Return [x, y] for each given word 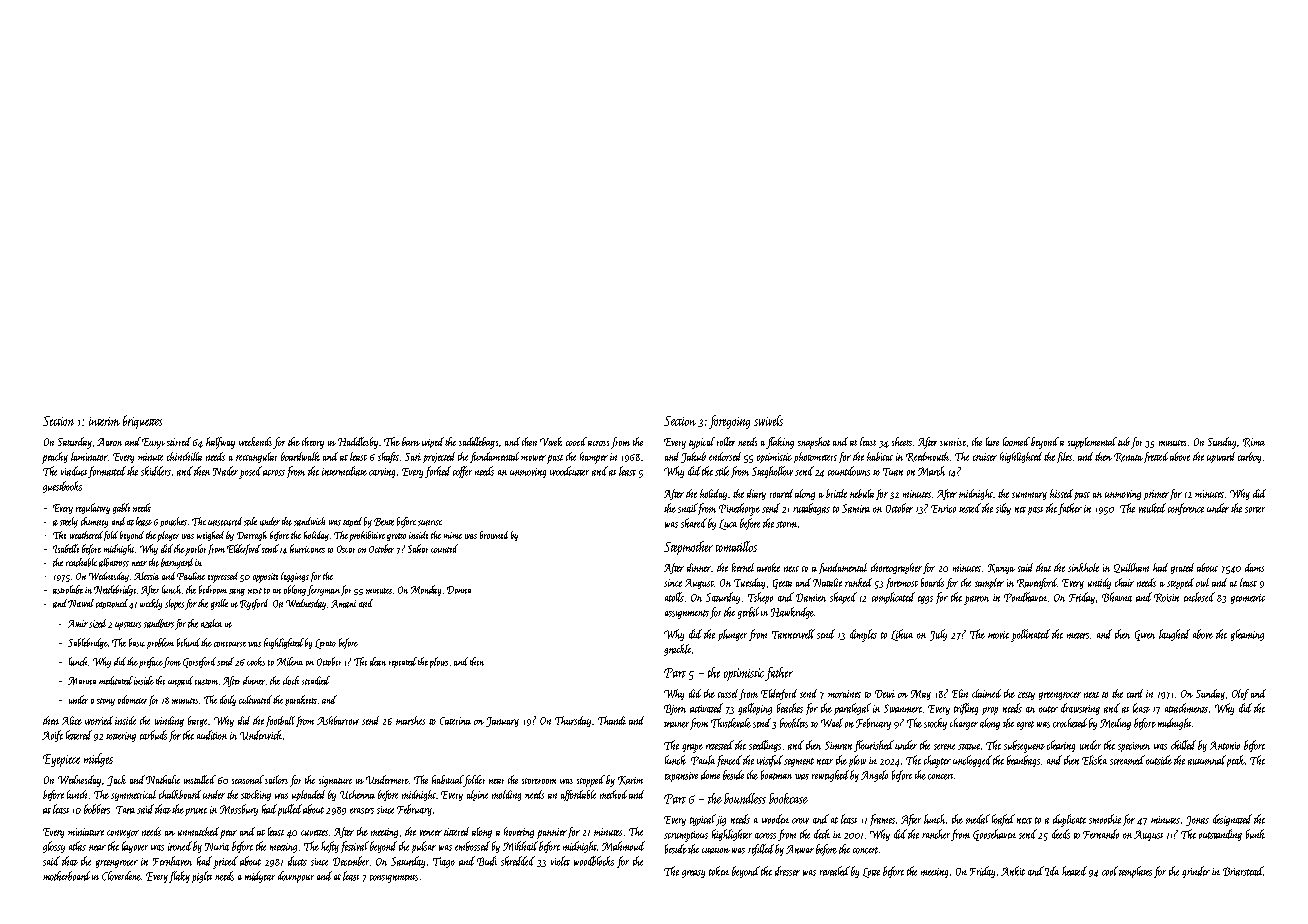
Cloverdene [121, 876]
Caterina [455, 721]
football [280, 721]
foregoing [729, 422]
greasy [693, 874]
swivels [768, 420]
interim [104, 421]
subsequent [1024, 746]
